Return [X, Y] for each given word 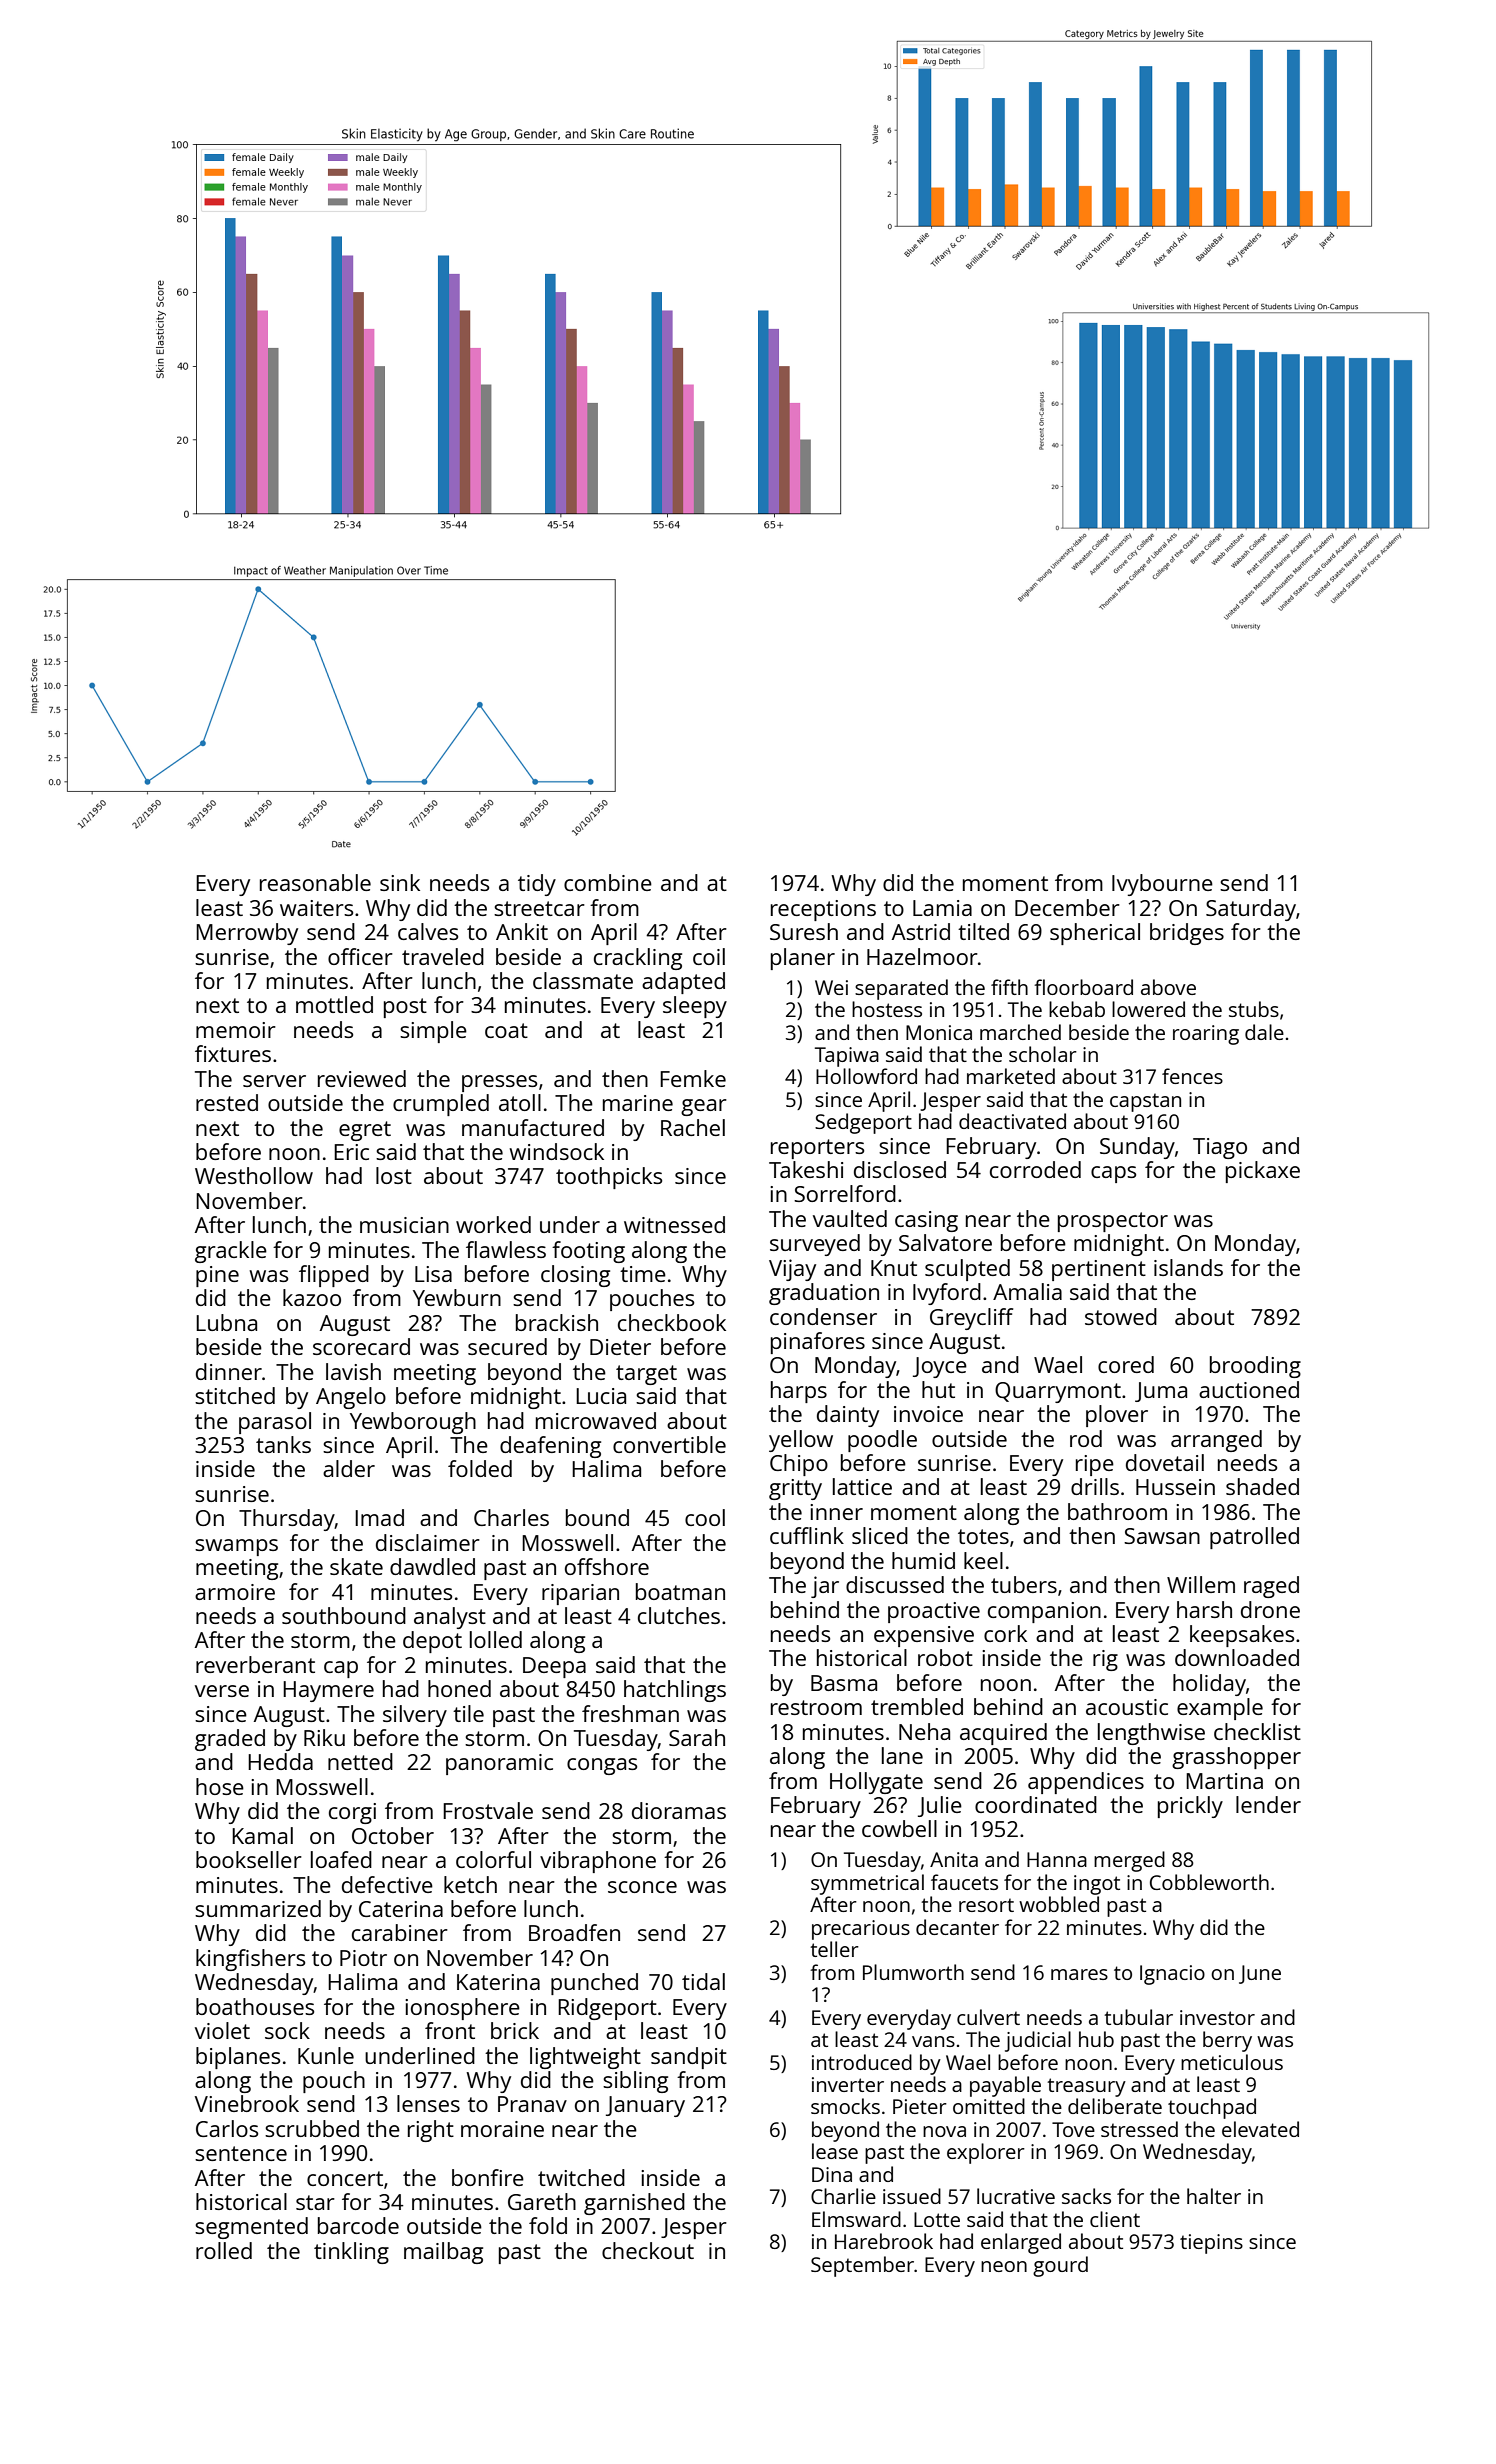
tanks [283, 1444]
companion [1044, 1612]
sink [400, 882]
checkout [648, 2250]
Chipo [799, 1465]
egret [365, 1131]
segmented [251, 2228]
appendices [1086, 1783]
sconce [642, 1887]
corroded [1035, 1169]
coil [709, 956]
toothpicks [609, 1178]
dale [1264, 1032]
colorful [493, 1859]
